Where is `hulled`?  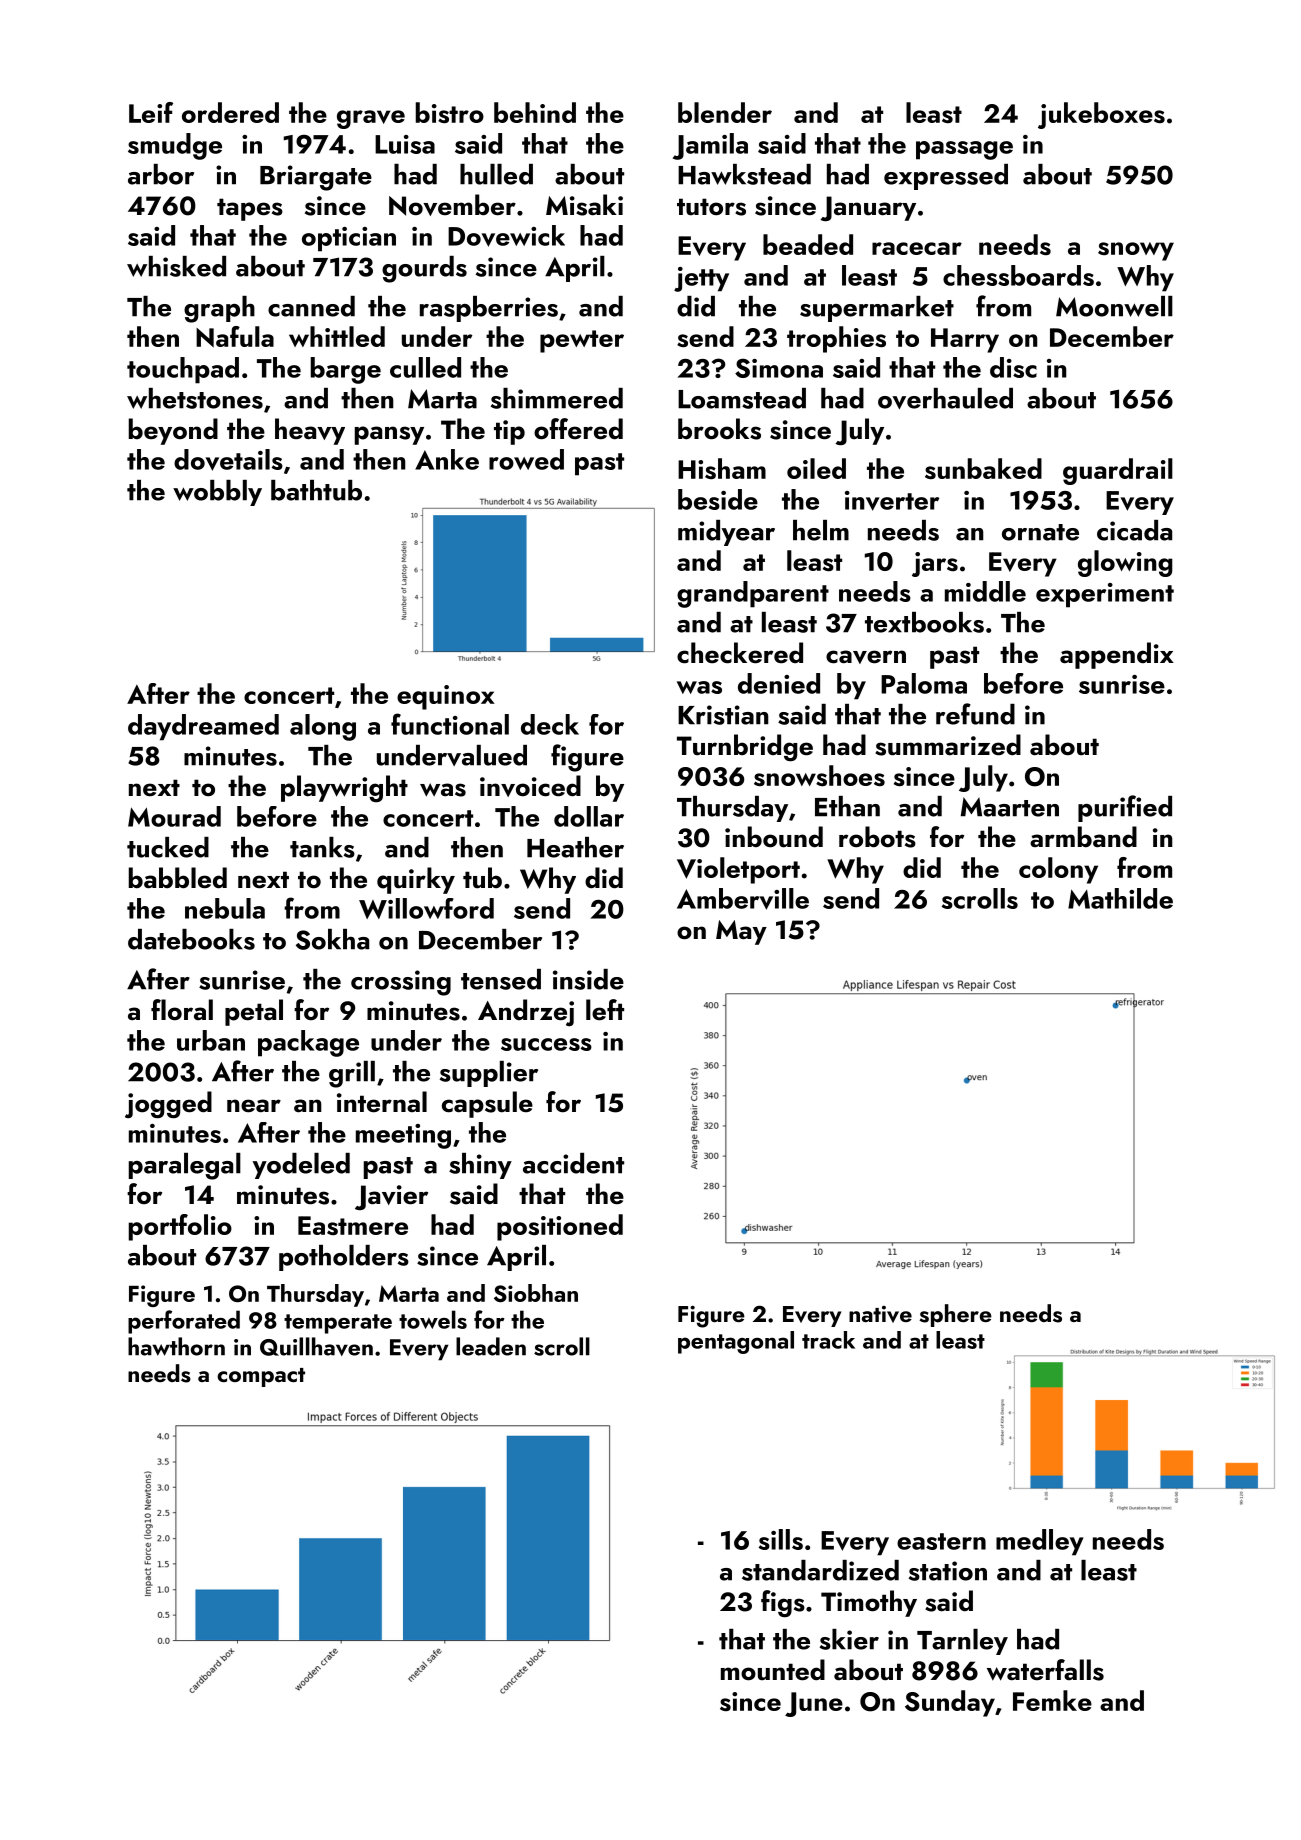
hulled is located at coordinates (496, 174).
